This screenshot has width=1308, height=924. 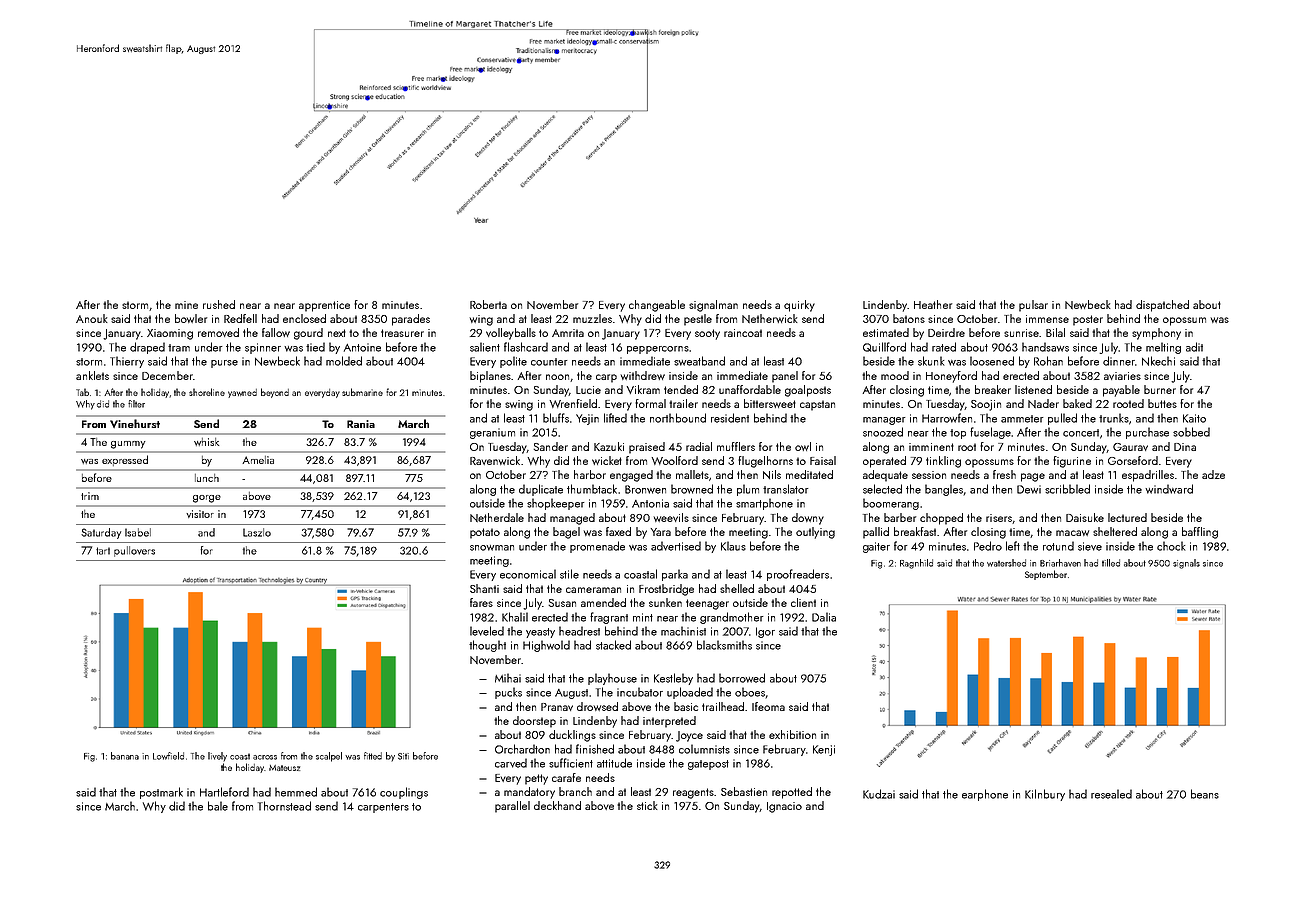 I want to click on pucks, so click(x=508, y=693).
